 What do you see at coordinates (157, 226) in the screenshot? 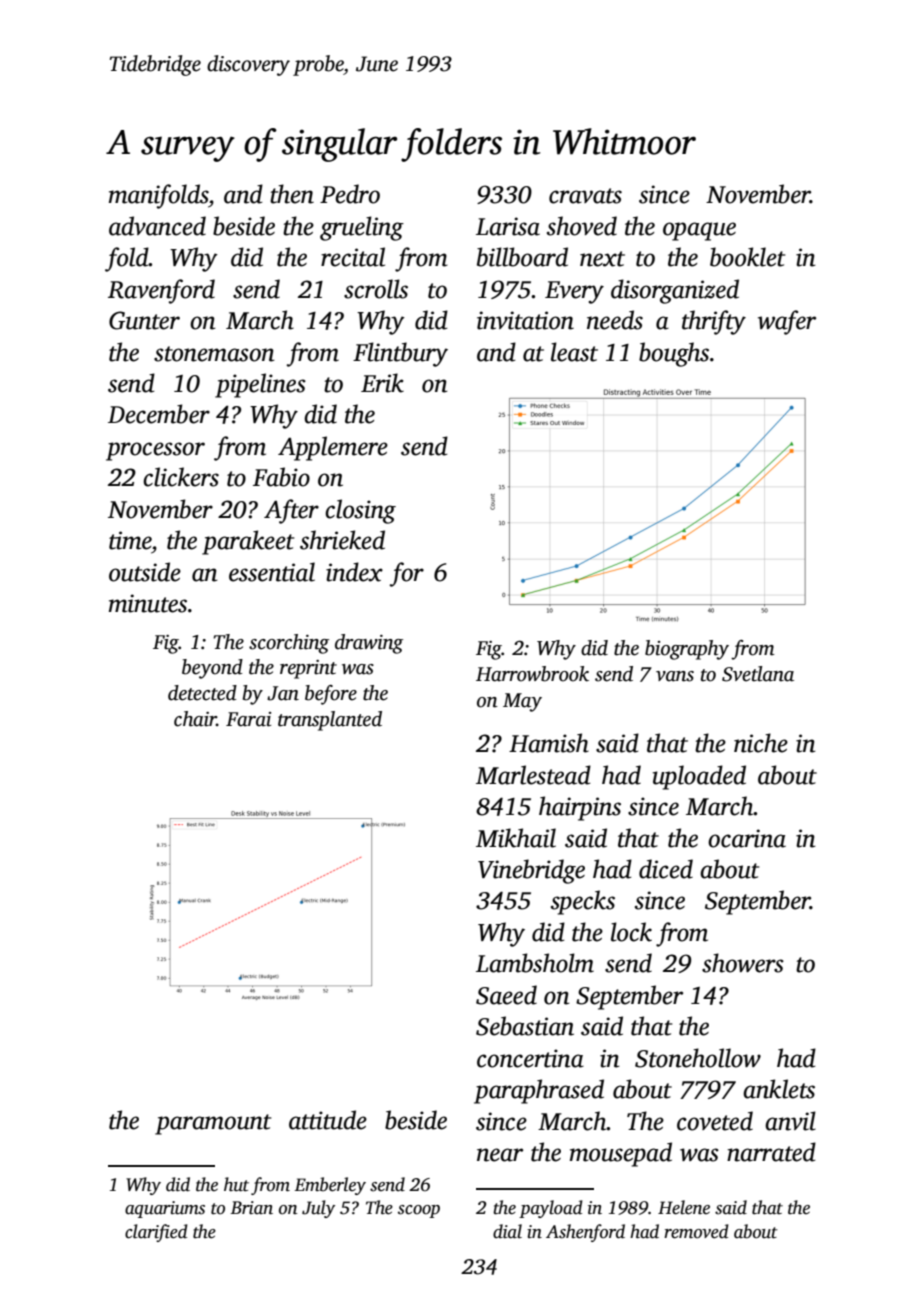
I see `advanced` at bounding box center [157, 226].
